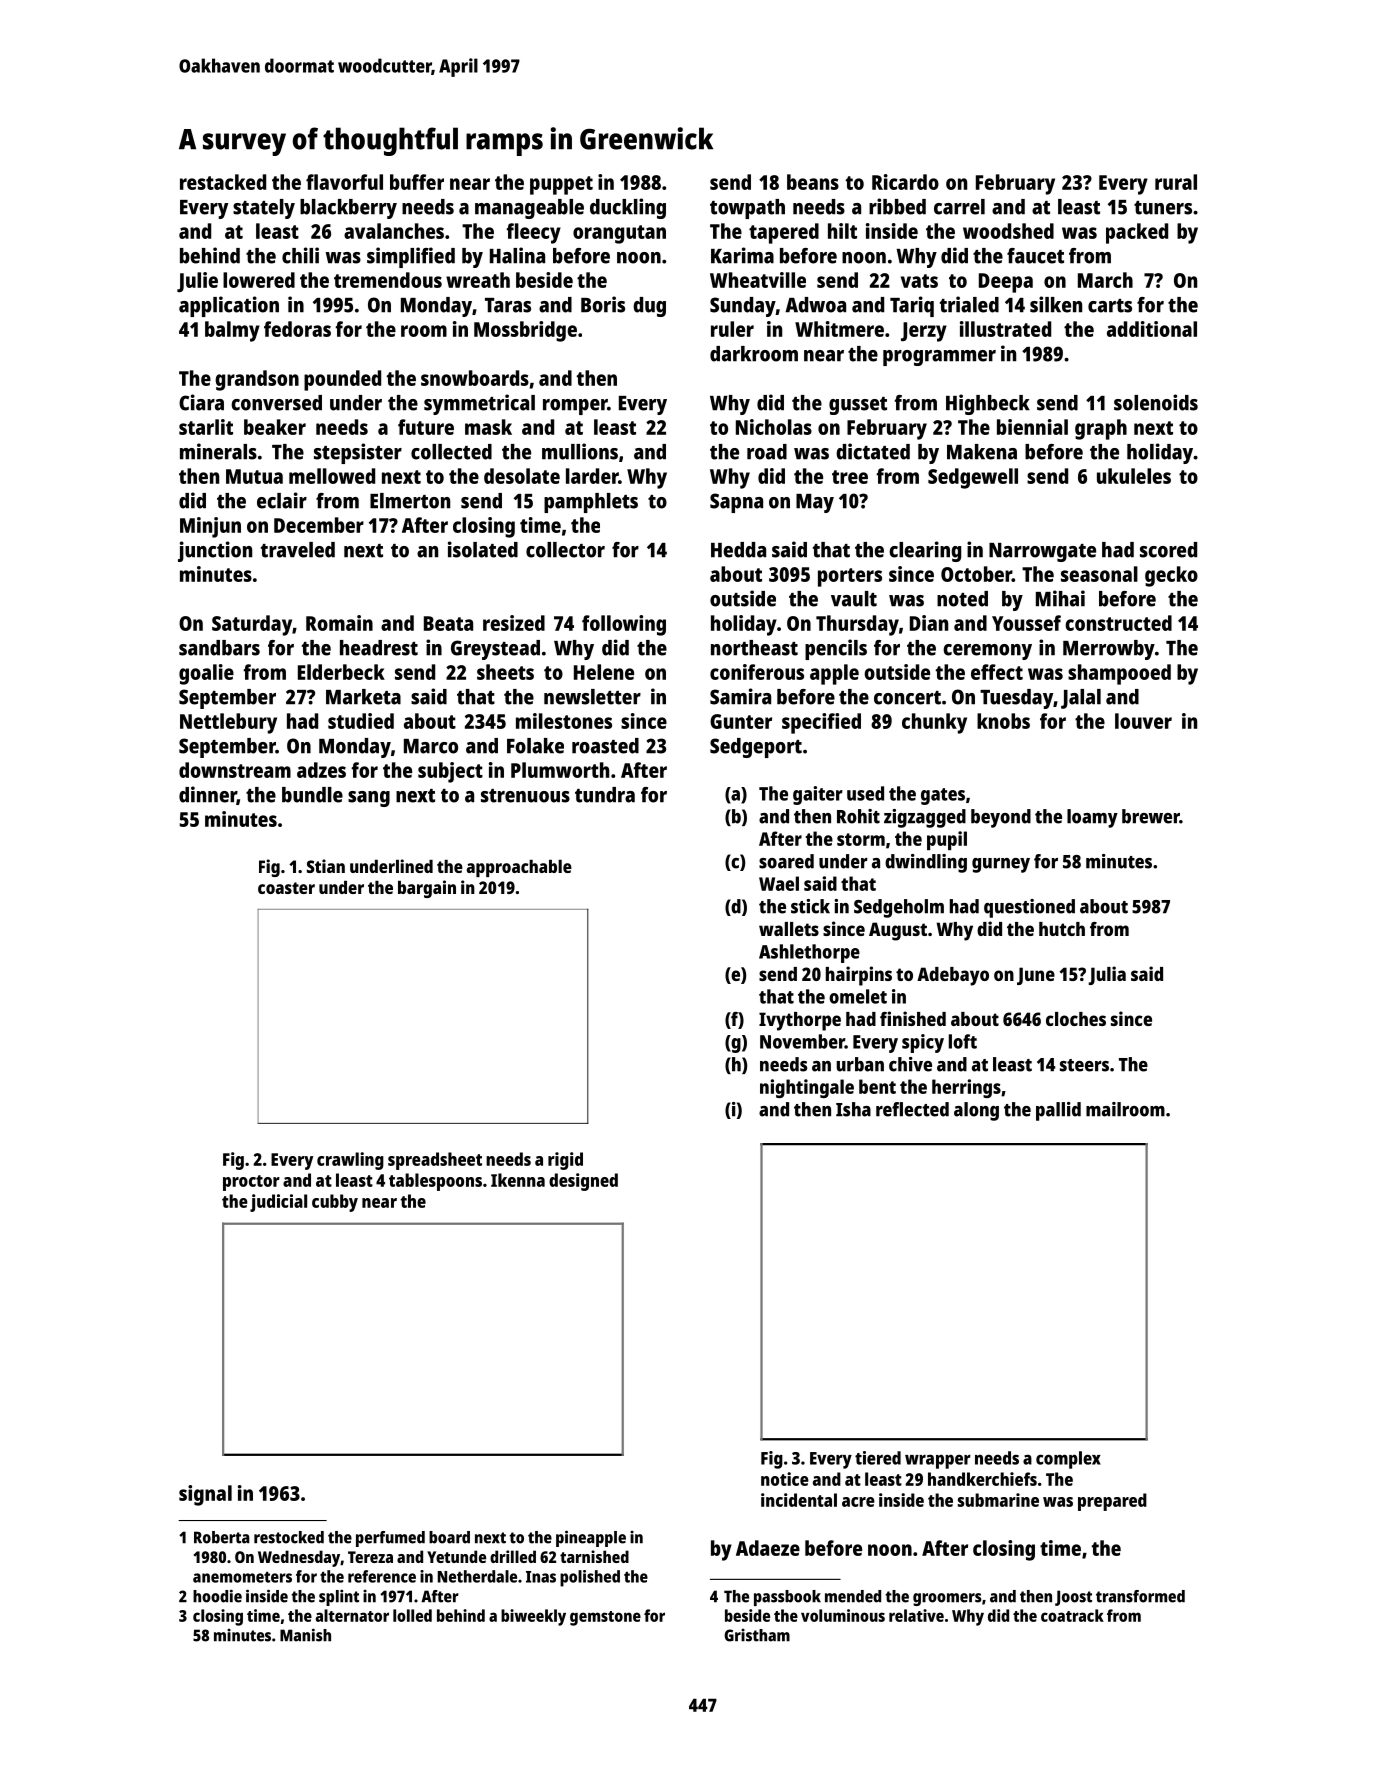 The image size is (1377, 1782). Describe the element at coordinates (1176, 182) in the screenshot. I see `rural` at that location.
